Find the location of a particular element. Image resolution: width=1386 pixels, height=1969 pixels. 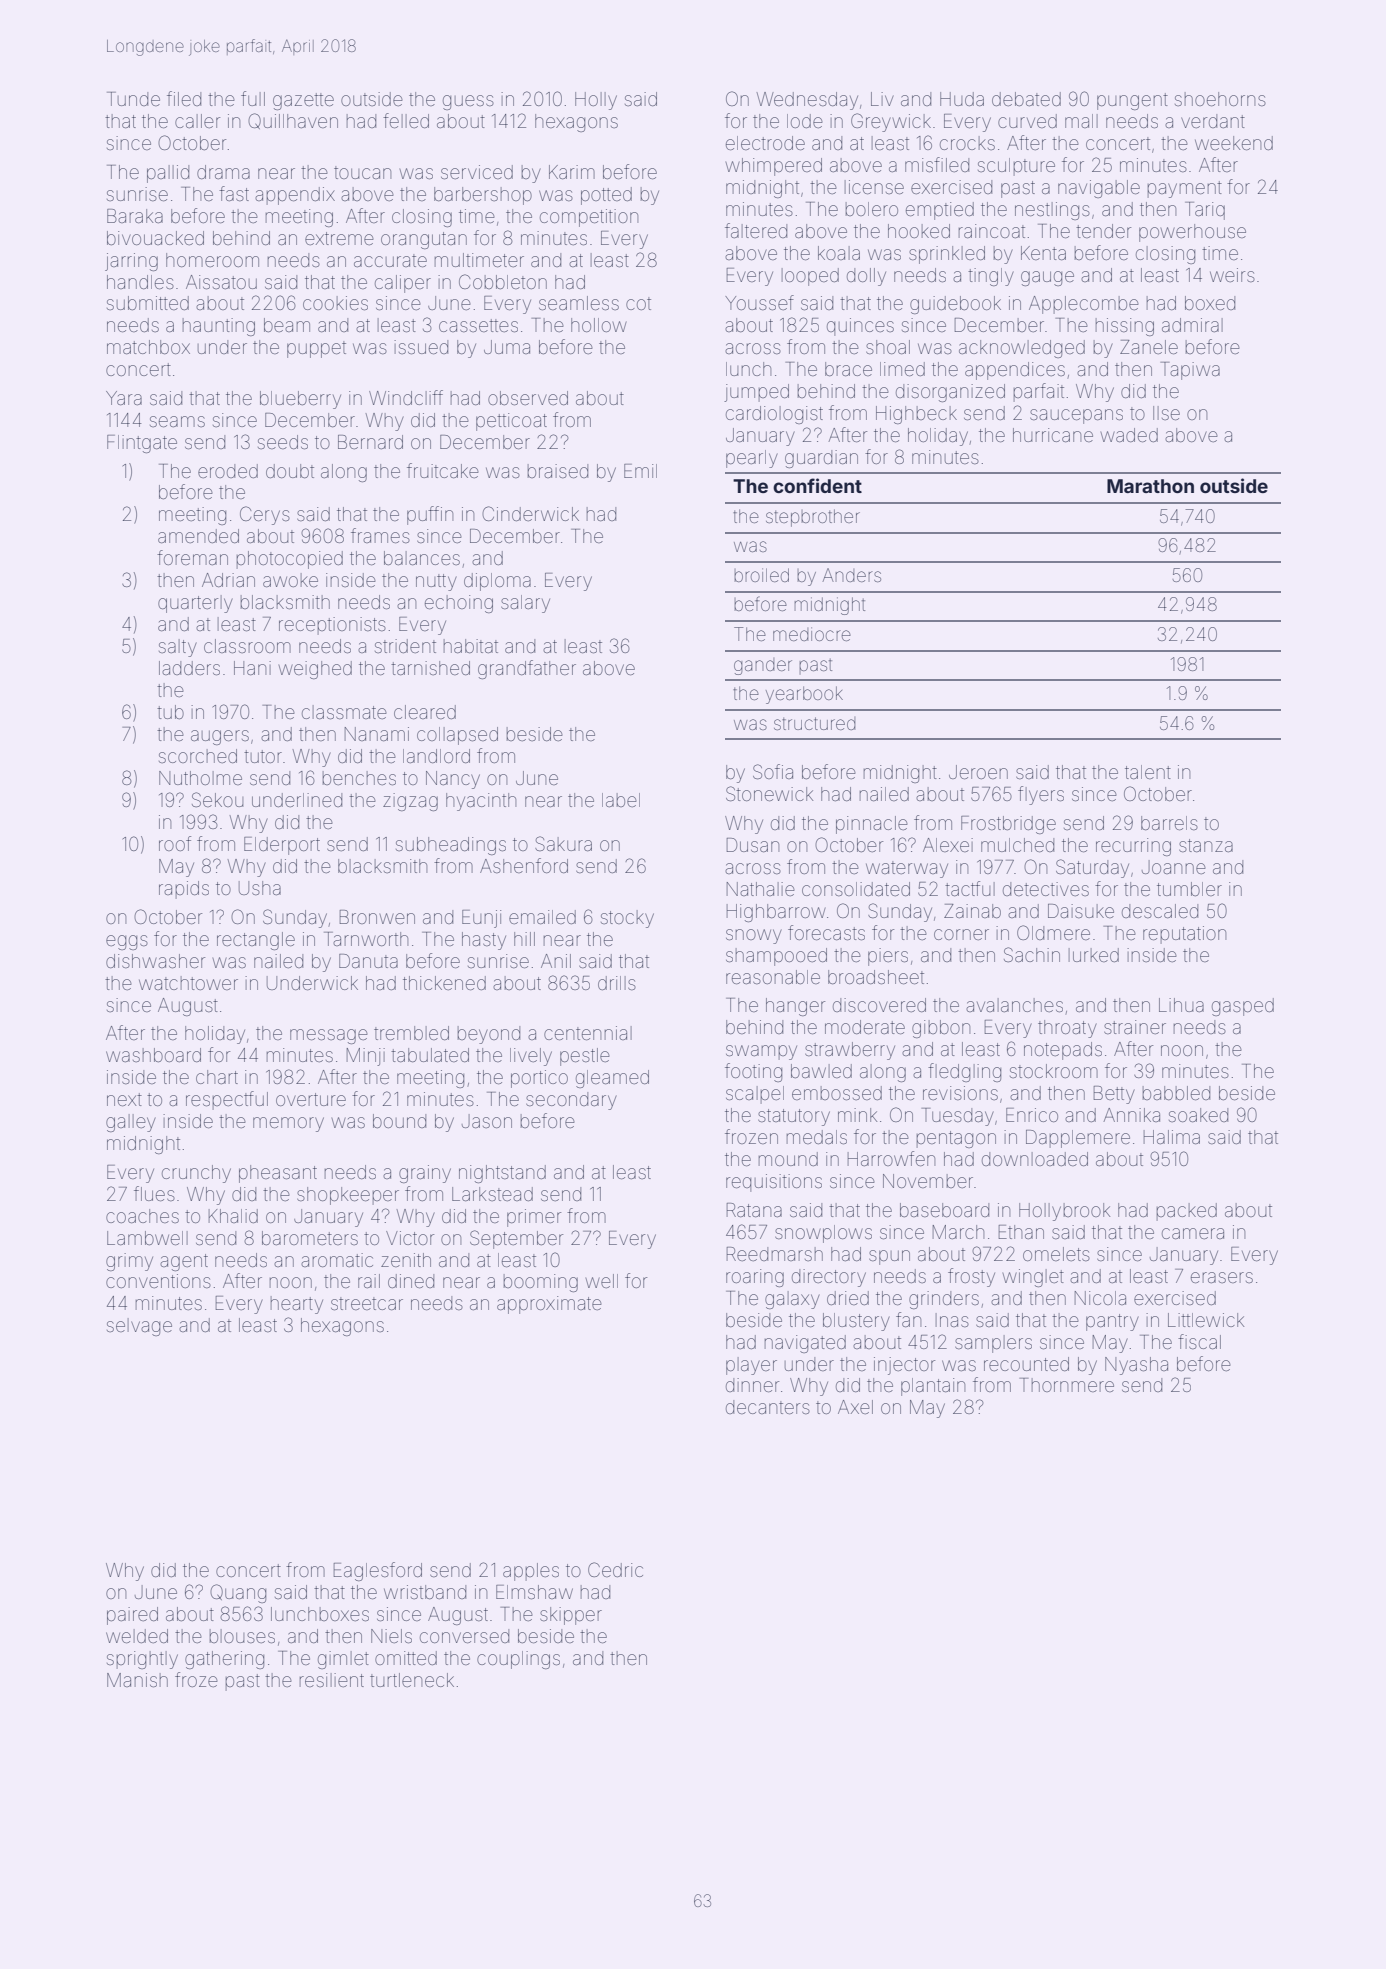

gathering is located at coordinates (224, 1660).
